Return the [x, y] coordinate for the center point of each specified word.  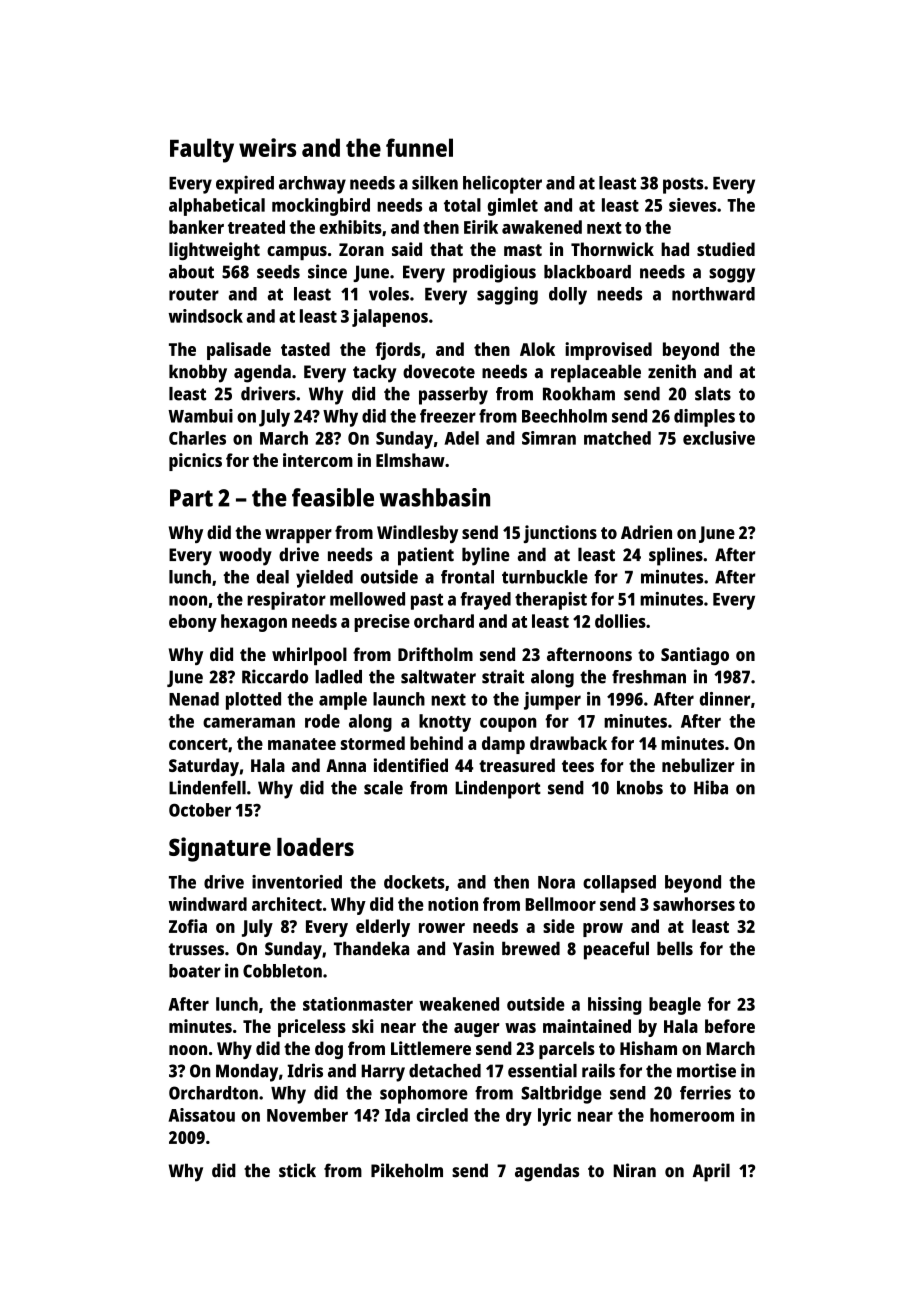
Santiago [695, 656]
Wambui [200, 416]
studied [726, 249]
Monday [247, 1073]
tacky [374, 373]
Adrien [646, 532]
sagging [507, 295]
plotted [253, 701]
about [191, 272]
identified [411, 765]
